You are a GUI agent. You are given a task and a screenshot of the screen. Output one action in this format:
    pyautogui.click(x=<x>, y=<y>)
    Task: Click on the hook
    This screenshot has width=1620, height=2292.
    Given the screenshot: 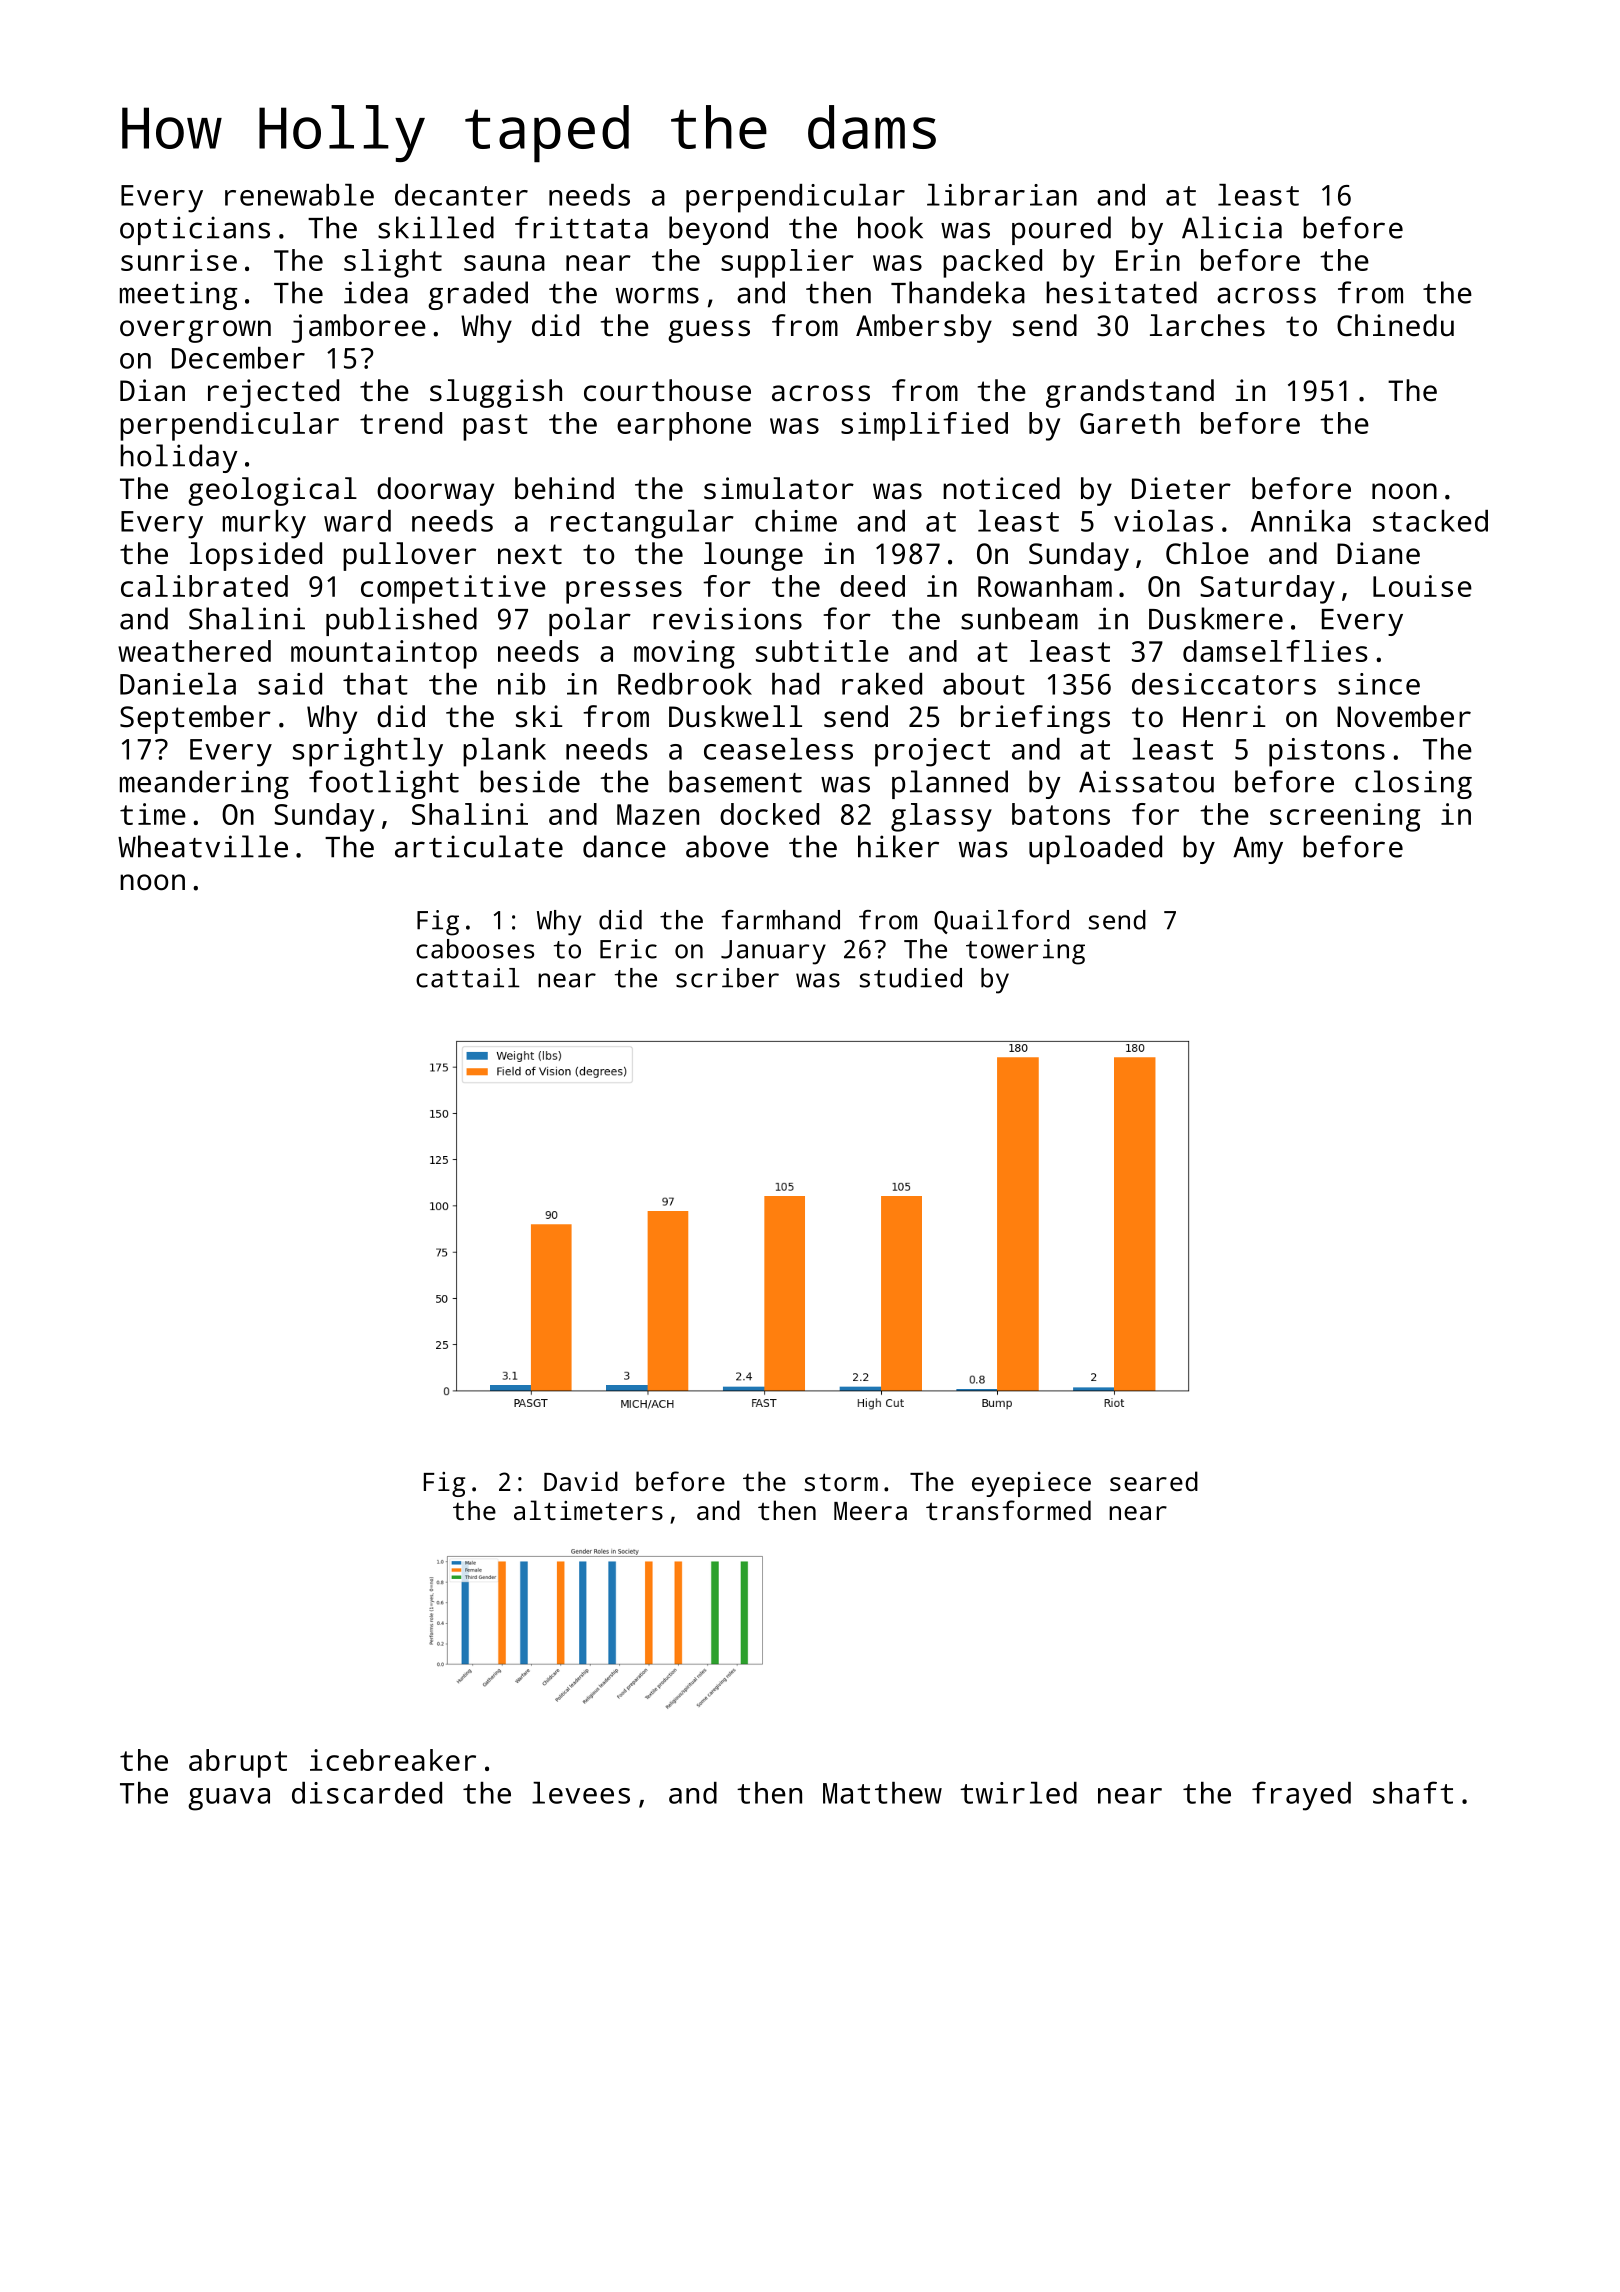 What is the action you would take?
    pyautogui.click(x=890, y=227)
